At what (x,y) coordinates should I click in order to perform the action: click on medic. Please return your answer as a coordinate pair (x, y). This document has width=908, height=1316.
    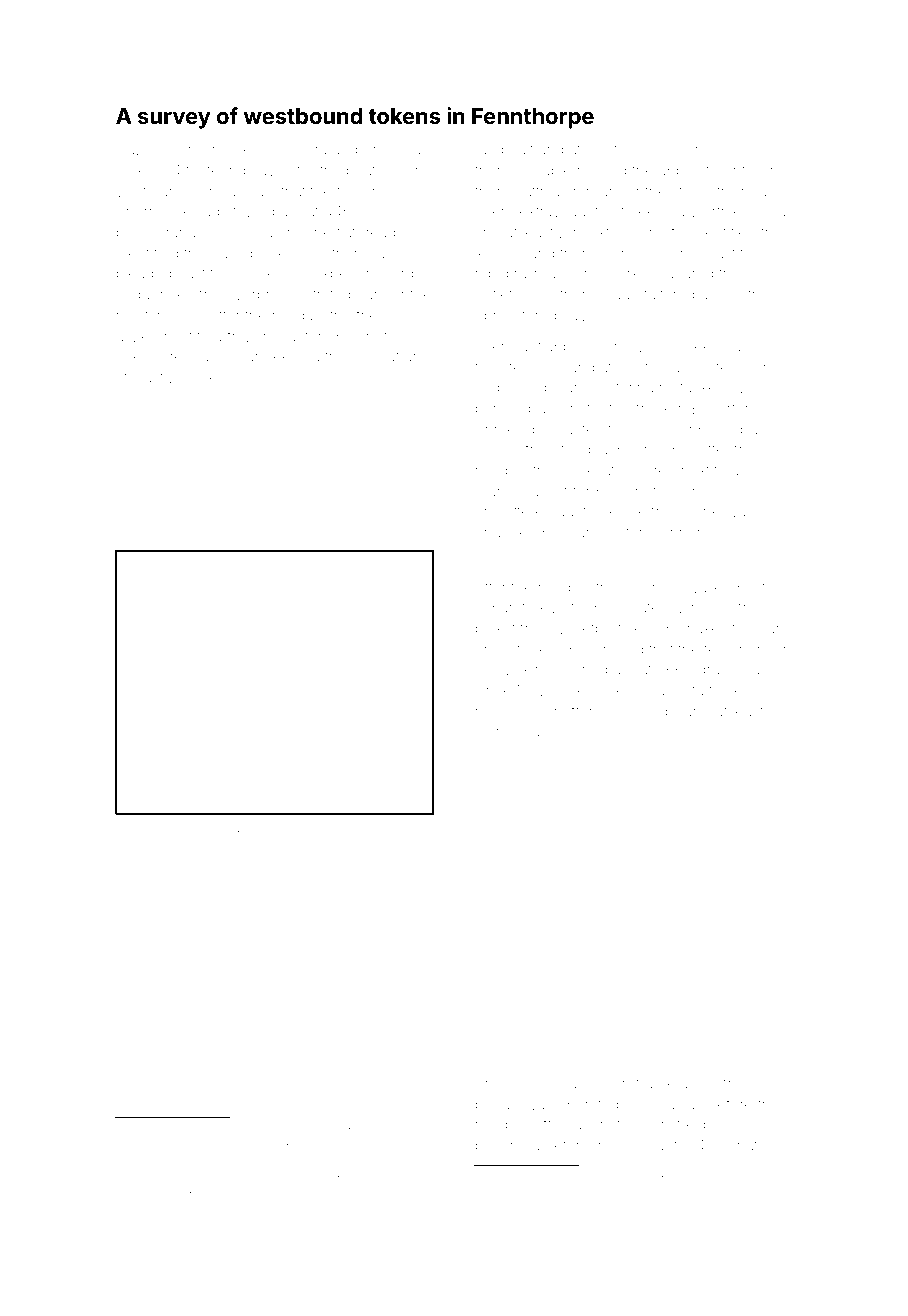
    Looking at the image, I should click on (658, 711).
